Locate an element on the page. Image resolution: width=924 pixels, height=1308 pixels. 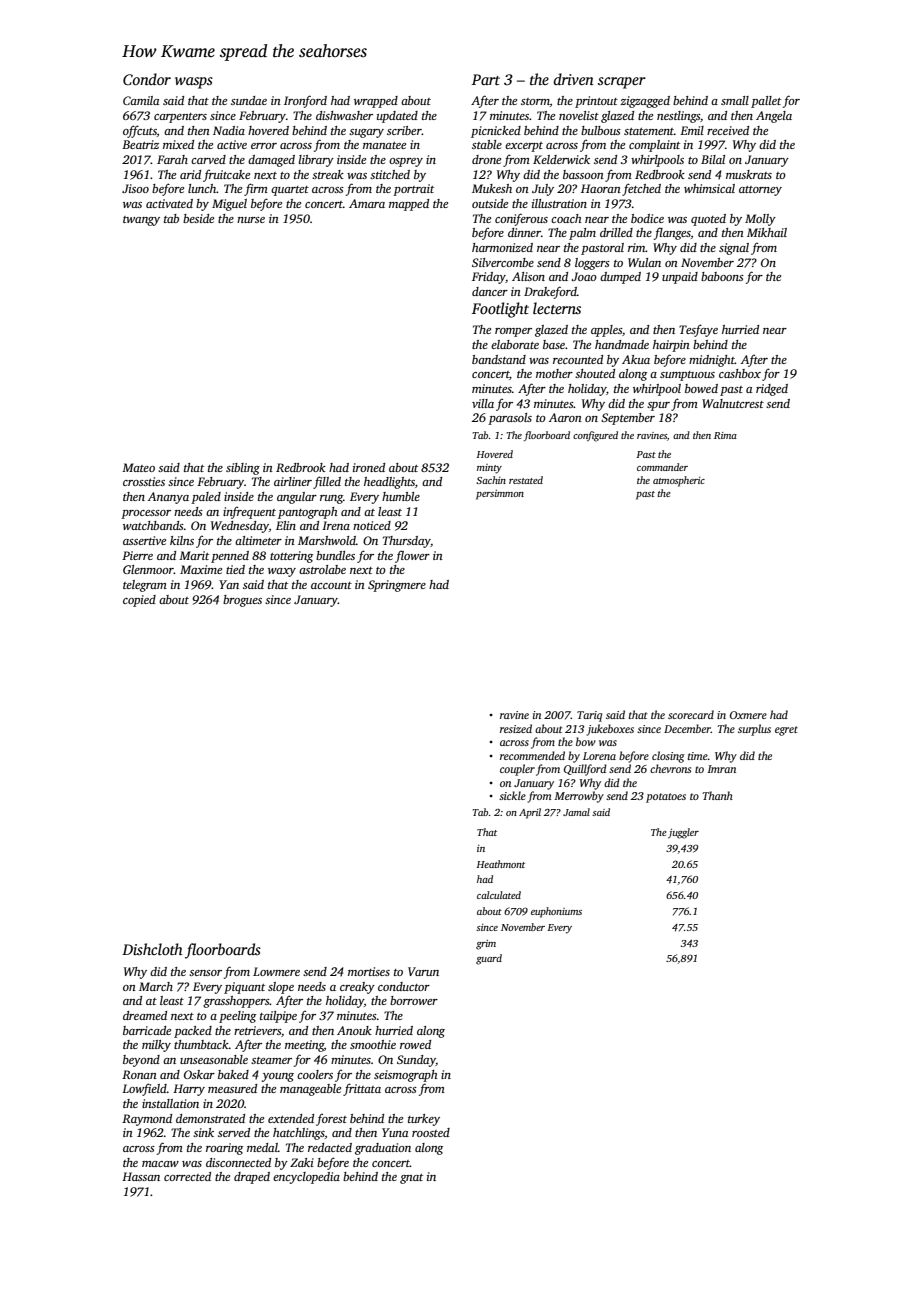
slope is located at coordinates (281, 988).
